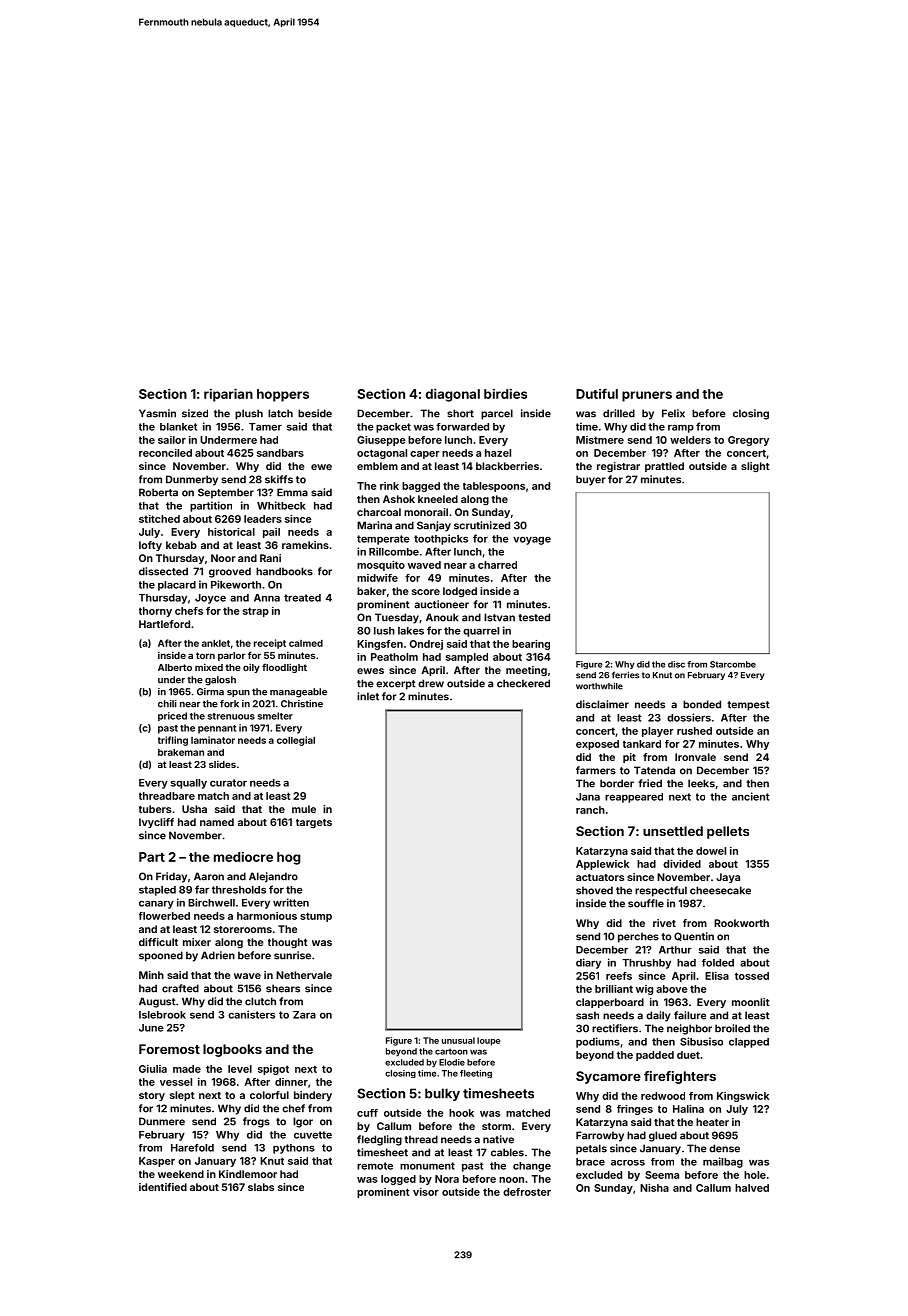 The image size is (908, 1316). Describe the element at coordinates (461, 1113) in the image. I see `hook` at that location.
